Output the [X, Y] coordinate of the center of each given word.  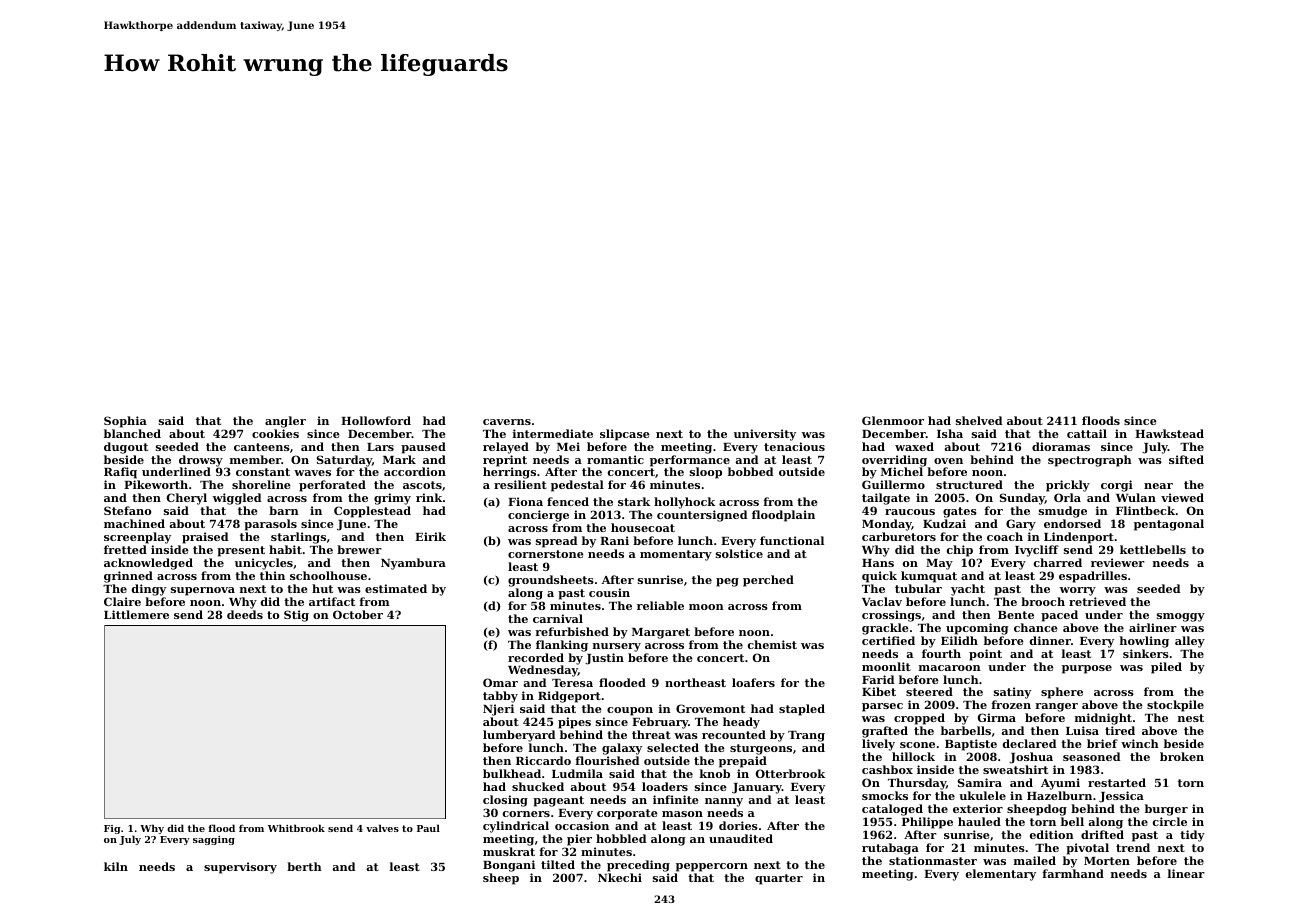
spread [556, 542]
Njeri [498, 710]
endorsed [1072, 523]
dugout [126, 448]
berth [304, 866]
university [765, 435]
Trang [806, 736]
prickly [1068, 486]
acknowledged [148, 564]
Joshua [1031, 758]
